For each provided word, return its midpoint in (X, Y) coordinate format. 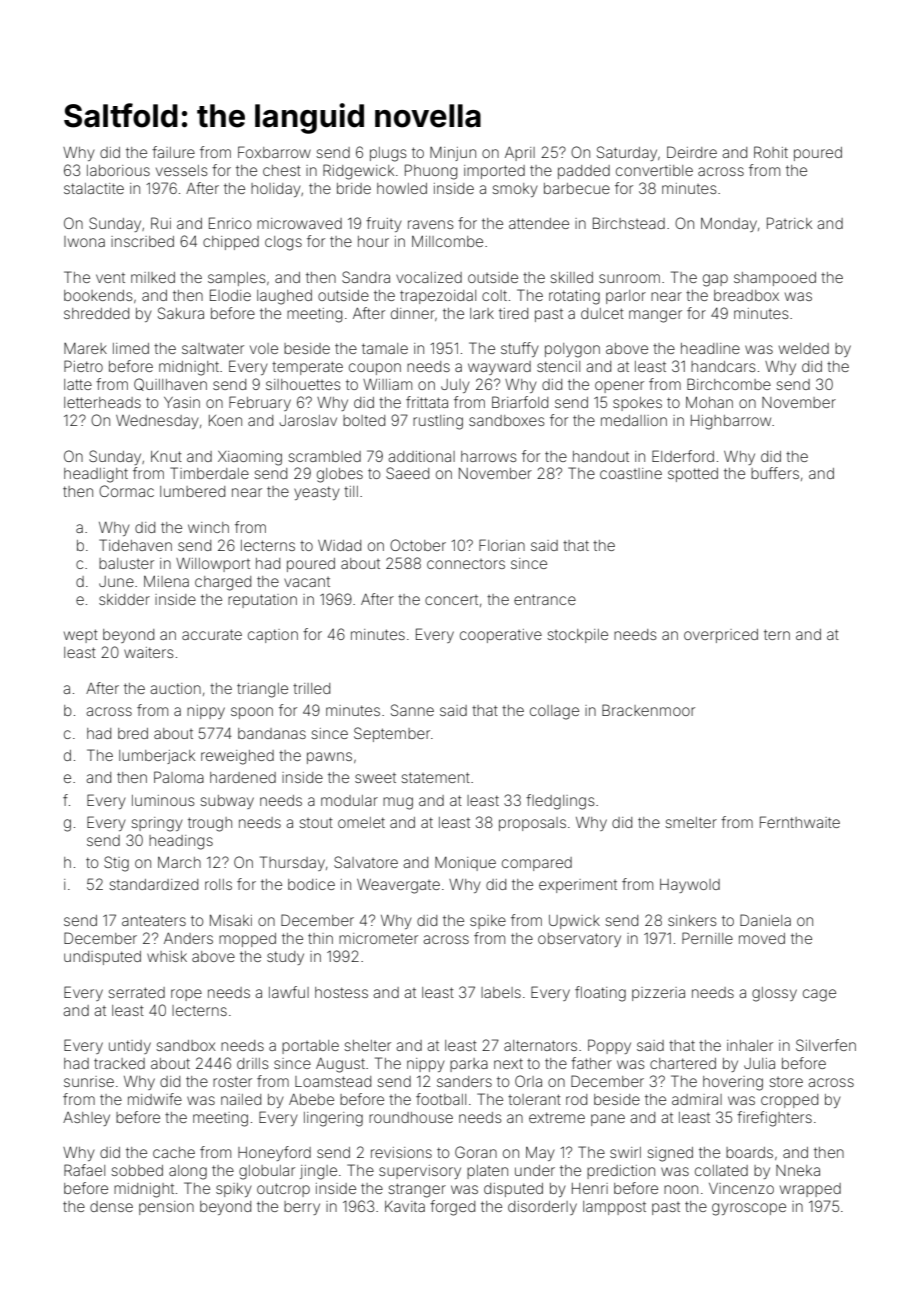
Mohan (709, 402)
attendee (539, 223)
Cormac (126, 491)
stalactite (94, 188)
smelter (691, 822)
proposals (532, 824)
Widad (339, 545)
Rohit (771, 152)
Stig (116, 864)
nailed (241, 1099)
